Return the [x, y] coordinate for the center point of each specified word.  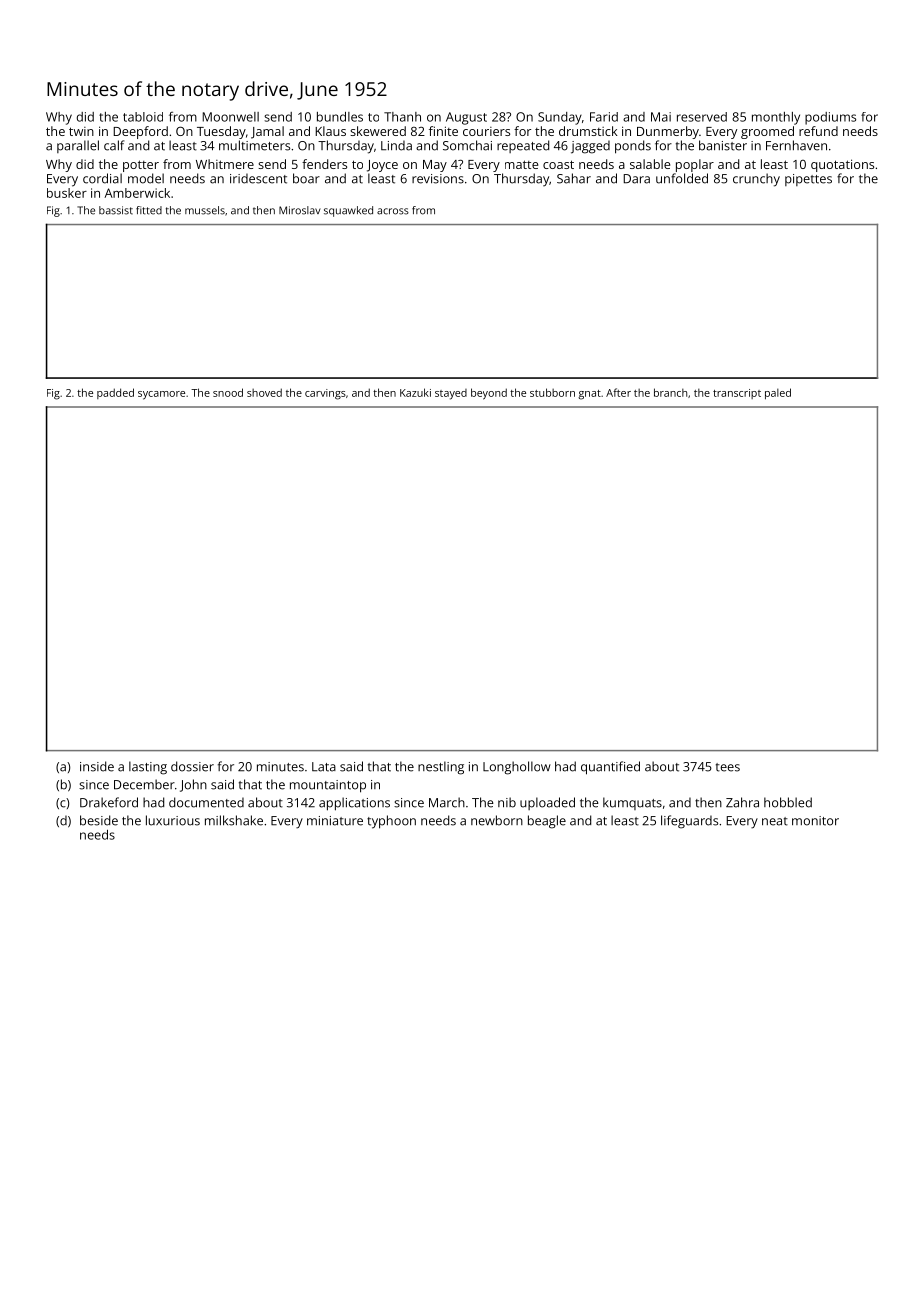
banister [723, 145]
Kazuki [415, 392]
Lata [324, 767]
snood [228, 392]
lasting [148, 768]
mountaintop [328, 786]
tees [728, 767]
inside [97, 766]
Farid [604, 117]
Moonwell [230, 117]
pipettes [808, 180]
